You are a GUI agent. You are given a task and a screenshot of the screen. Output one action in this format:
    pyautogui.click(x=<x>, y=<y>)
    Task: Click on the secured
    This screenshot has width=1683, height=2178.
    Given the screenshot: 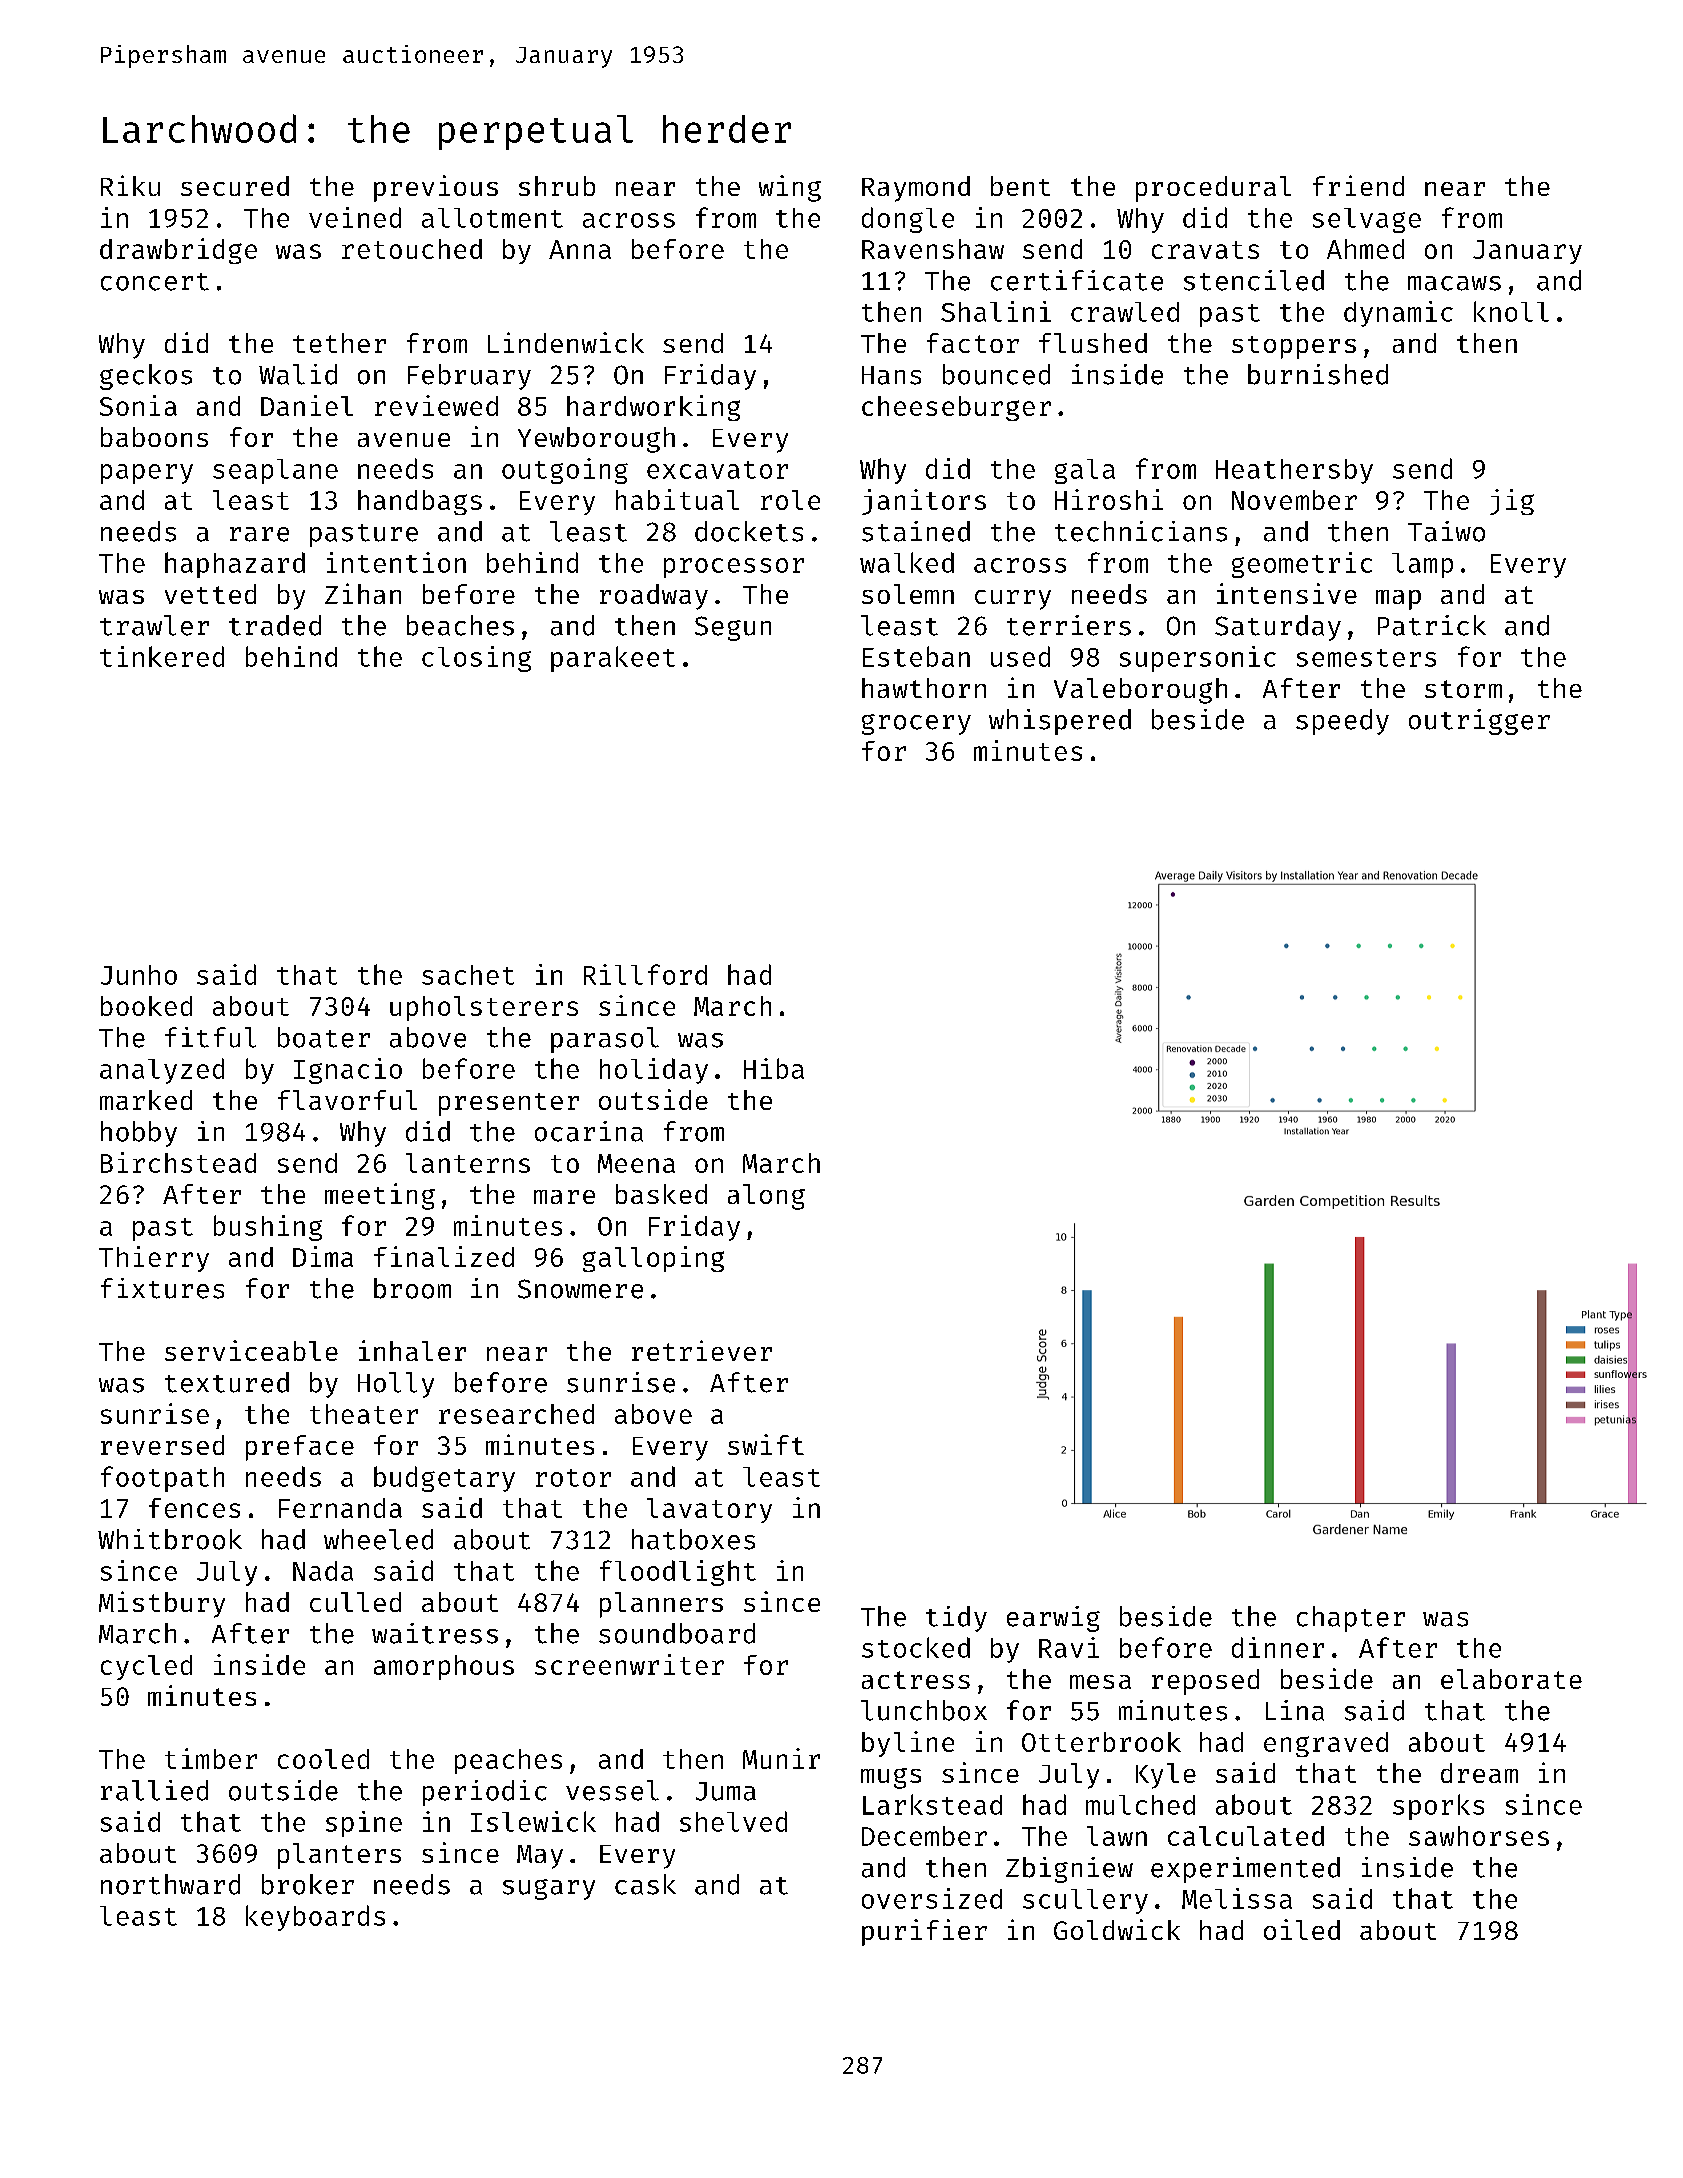 What is the action you would take?
    pyautogui.click(x=235, y=186)
